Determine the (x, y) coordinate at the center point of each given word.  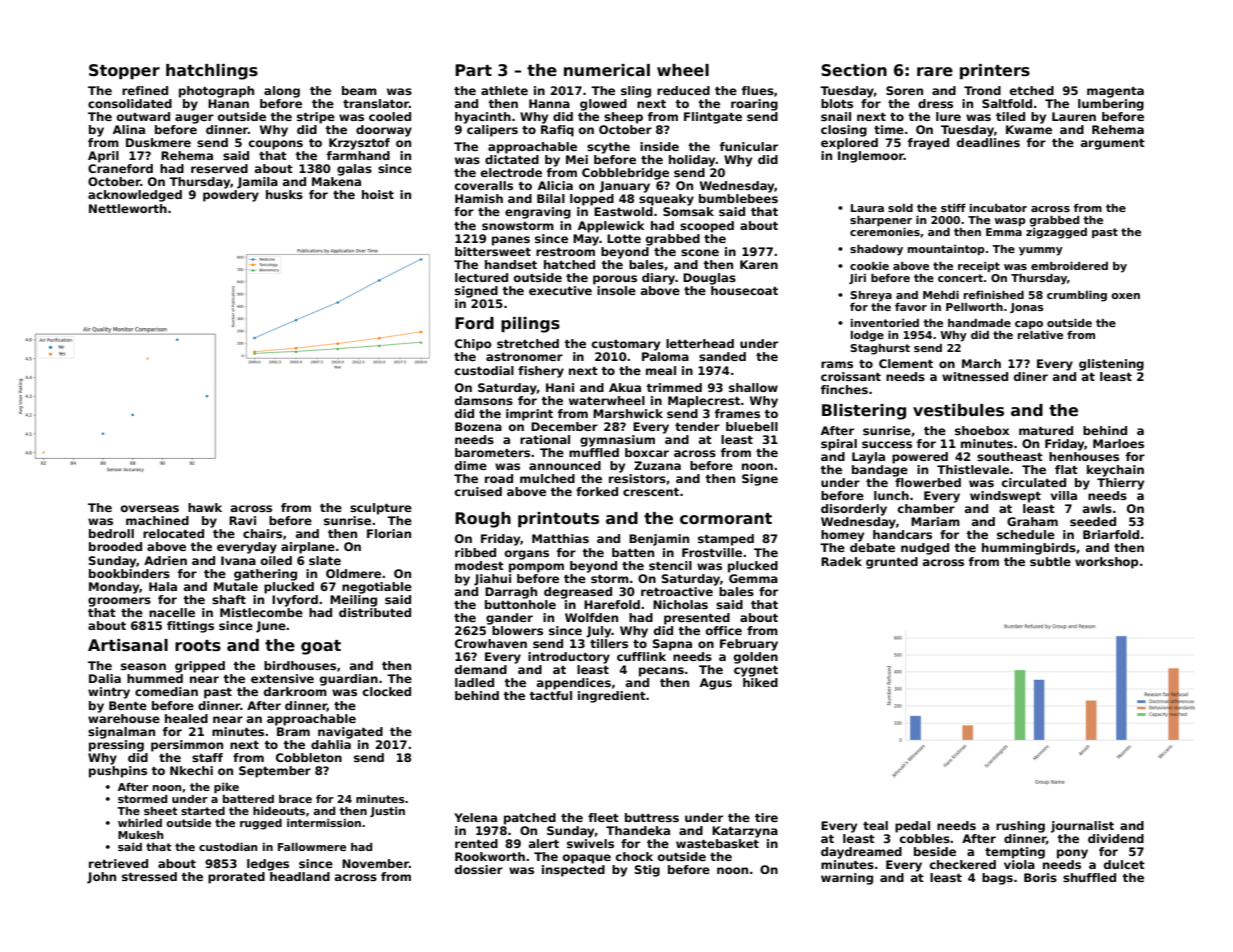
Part (473, 70)
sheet (161, 811)
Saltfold (1007, 103)
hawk (205, 507)
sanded (722, 356)
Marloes (1118, 443)
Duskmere (158, 142)
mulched (547, 478)
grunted (892, 563)
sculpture (381, 509)
